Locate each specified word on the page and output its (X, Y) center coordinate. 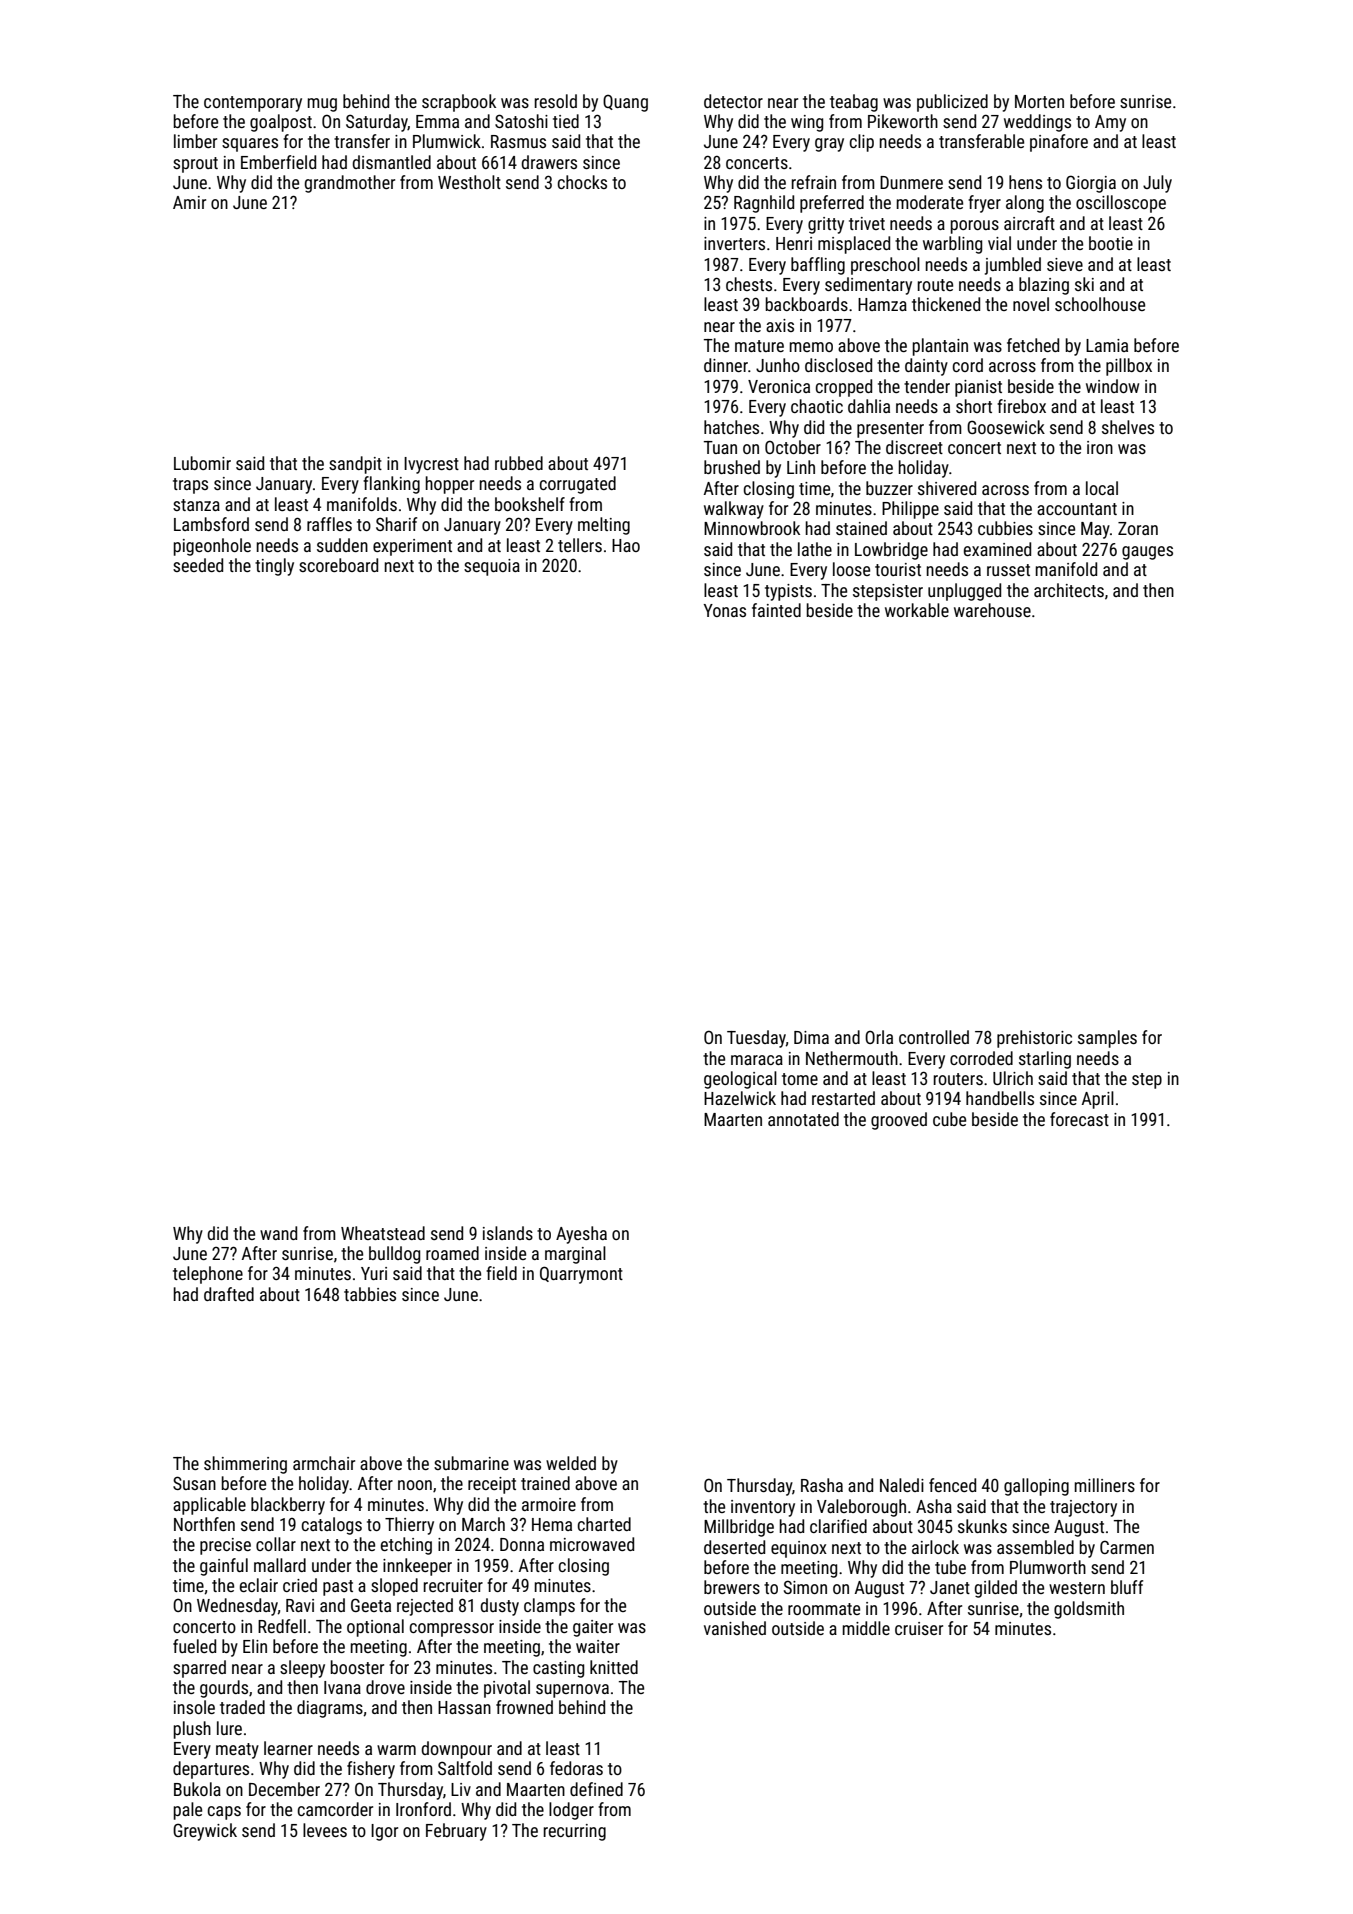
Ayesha (581, 1235)
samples (1107, 1039)
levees (325, 1830)
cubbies (1005, 528)
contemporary (253, 104)
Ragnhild (764, 204)
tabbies (370, 1294)
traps (190, 486)
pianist (978, 388)
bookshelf (530, 504)
